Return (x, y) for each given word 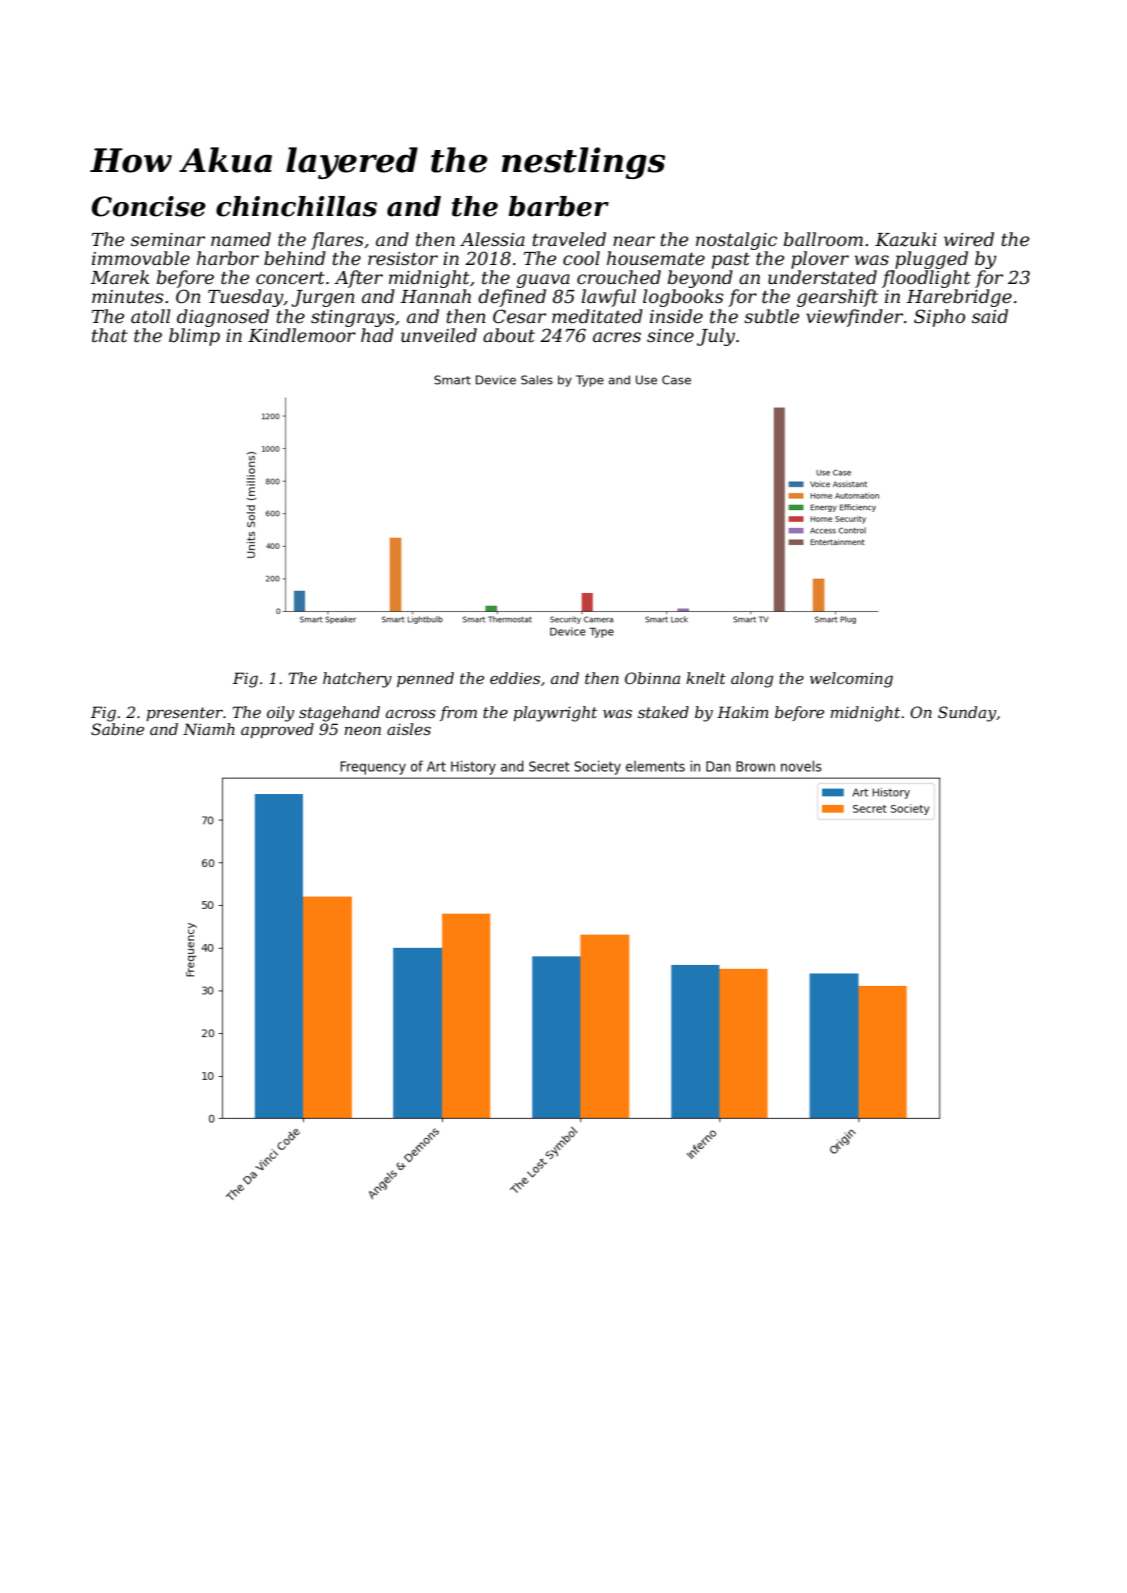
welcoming (851, 680)
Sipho (939, 318)
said (990, 316)
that (110, 335)
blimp (194, 337)
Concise (149, 206)
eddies (515, 678)
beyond (700, 279)
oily (280, 714)
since (670, 335)
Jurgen (323, 298)
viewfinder (854, 318)
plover (820, 260)
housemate (656, 258)
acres (617, 337)
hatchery (357, 680)
